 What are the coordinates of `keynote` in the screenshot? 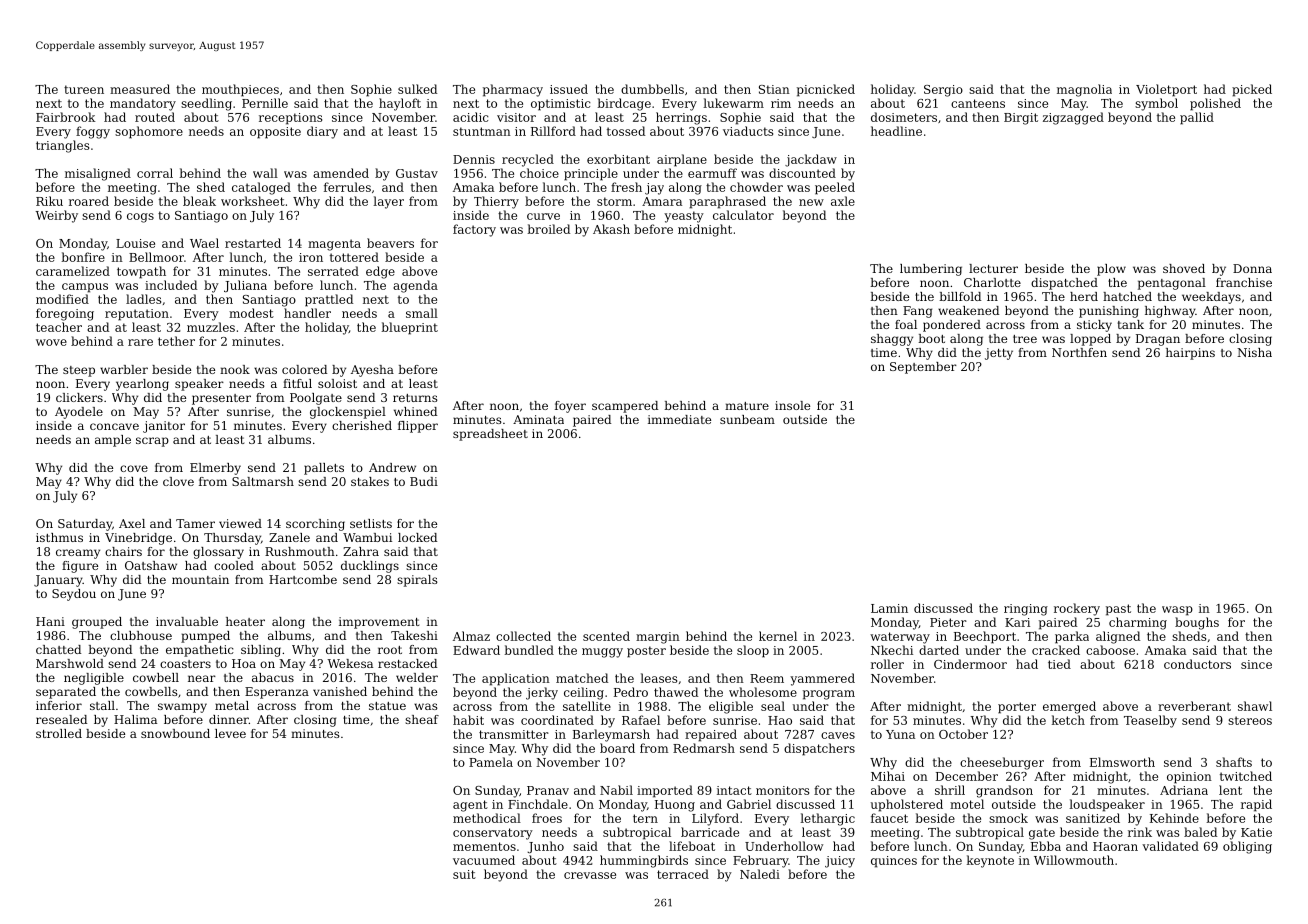 It's located at (990, 861).
